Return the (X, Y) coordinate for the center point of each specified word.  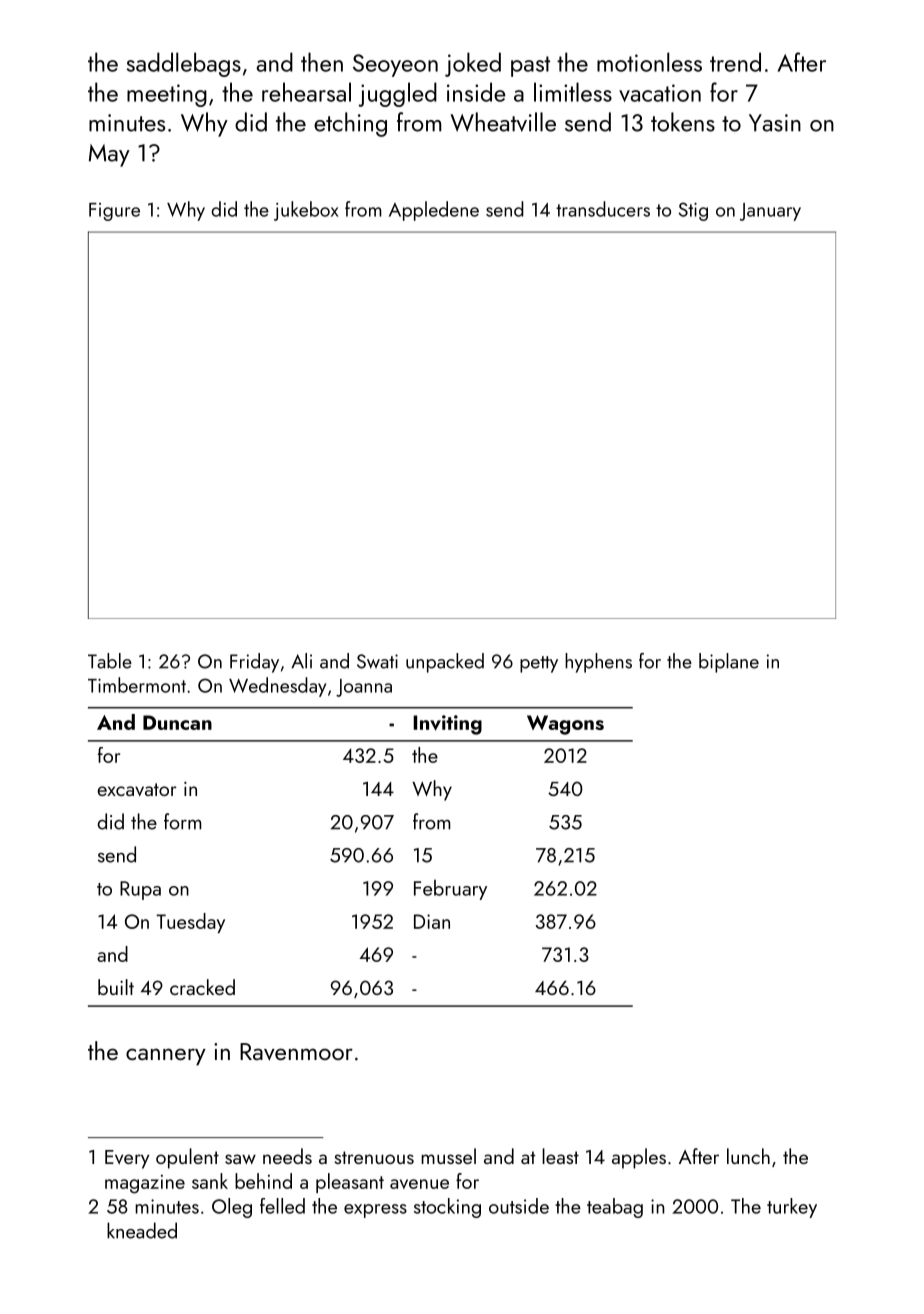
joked (473, 64)
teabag (615, 1208)
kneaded (142, 1230)
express (375, 1211)
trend (735, 62)
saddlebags (184, 64)
